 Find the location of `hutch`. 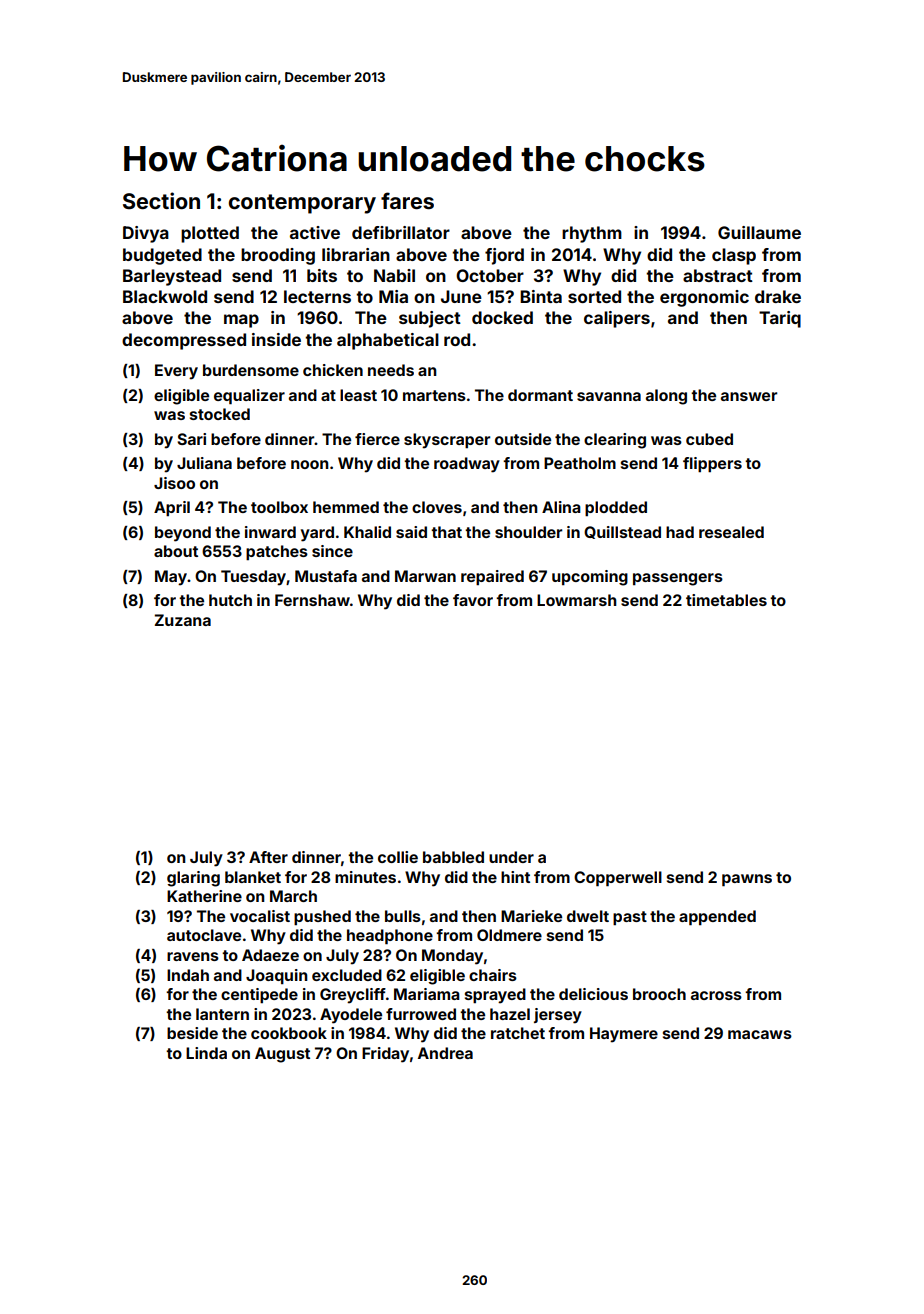

hutch is located at coordinates (230, 600).
